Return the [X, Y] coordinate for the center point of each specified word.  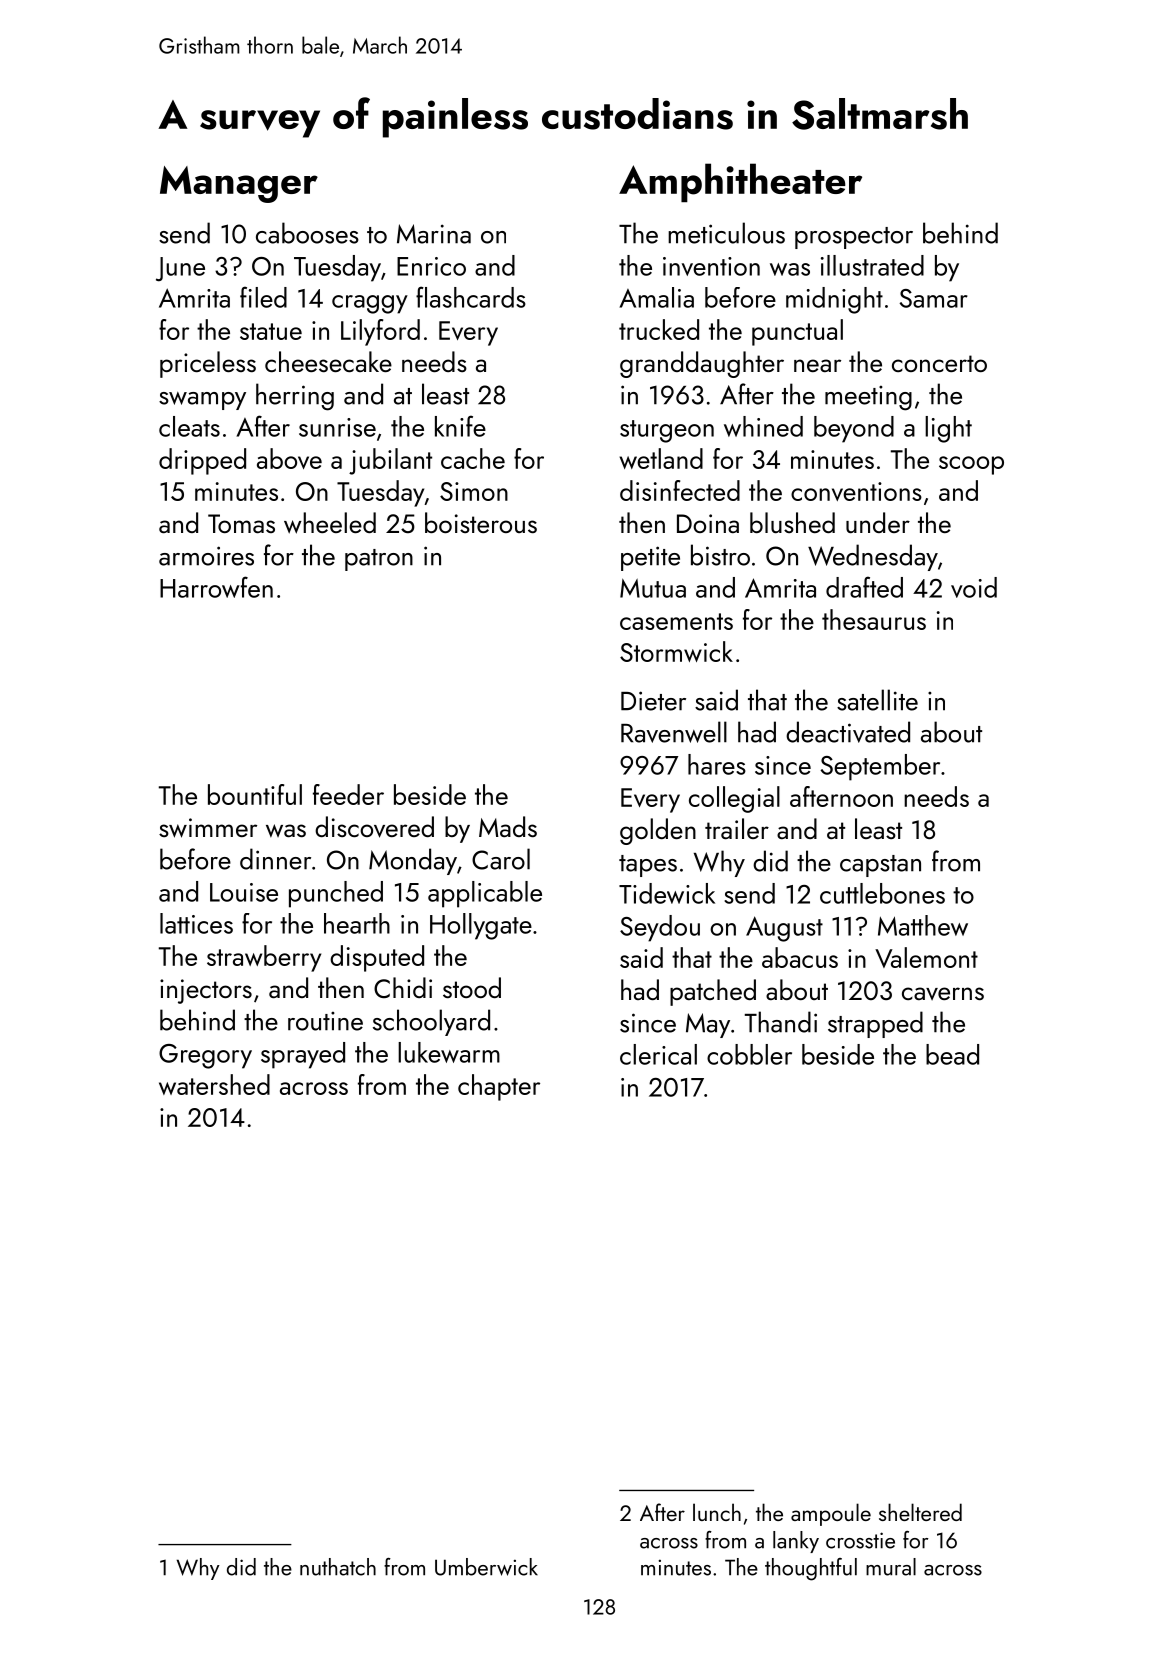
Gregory [205, 1056]
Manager [239, 184]
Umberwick [486, 1567]
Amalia [656, 297]
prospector [854, 238]
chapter [499, 1087]
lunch [717, 1512]
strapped [875, 1024]
